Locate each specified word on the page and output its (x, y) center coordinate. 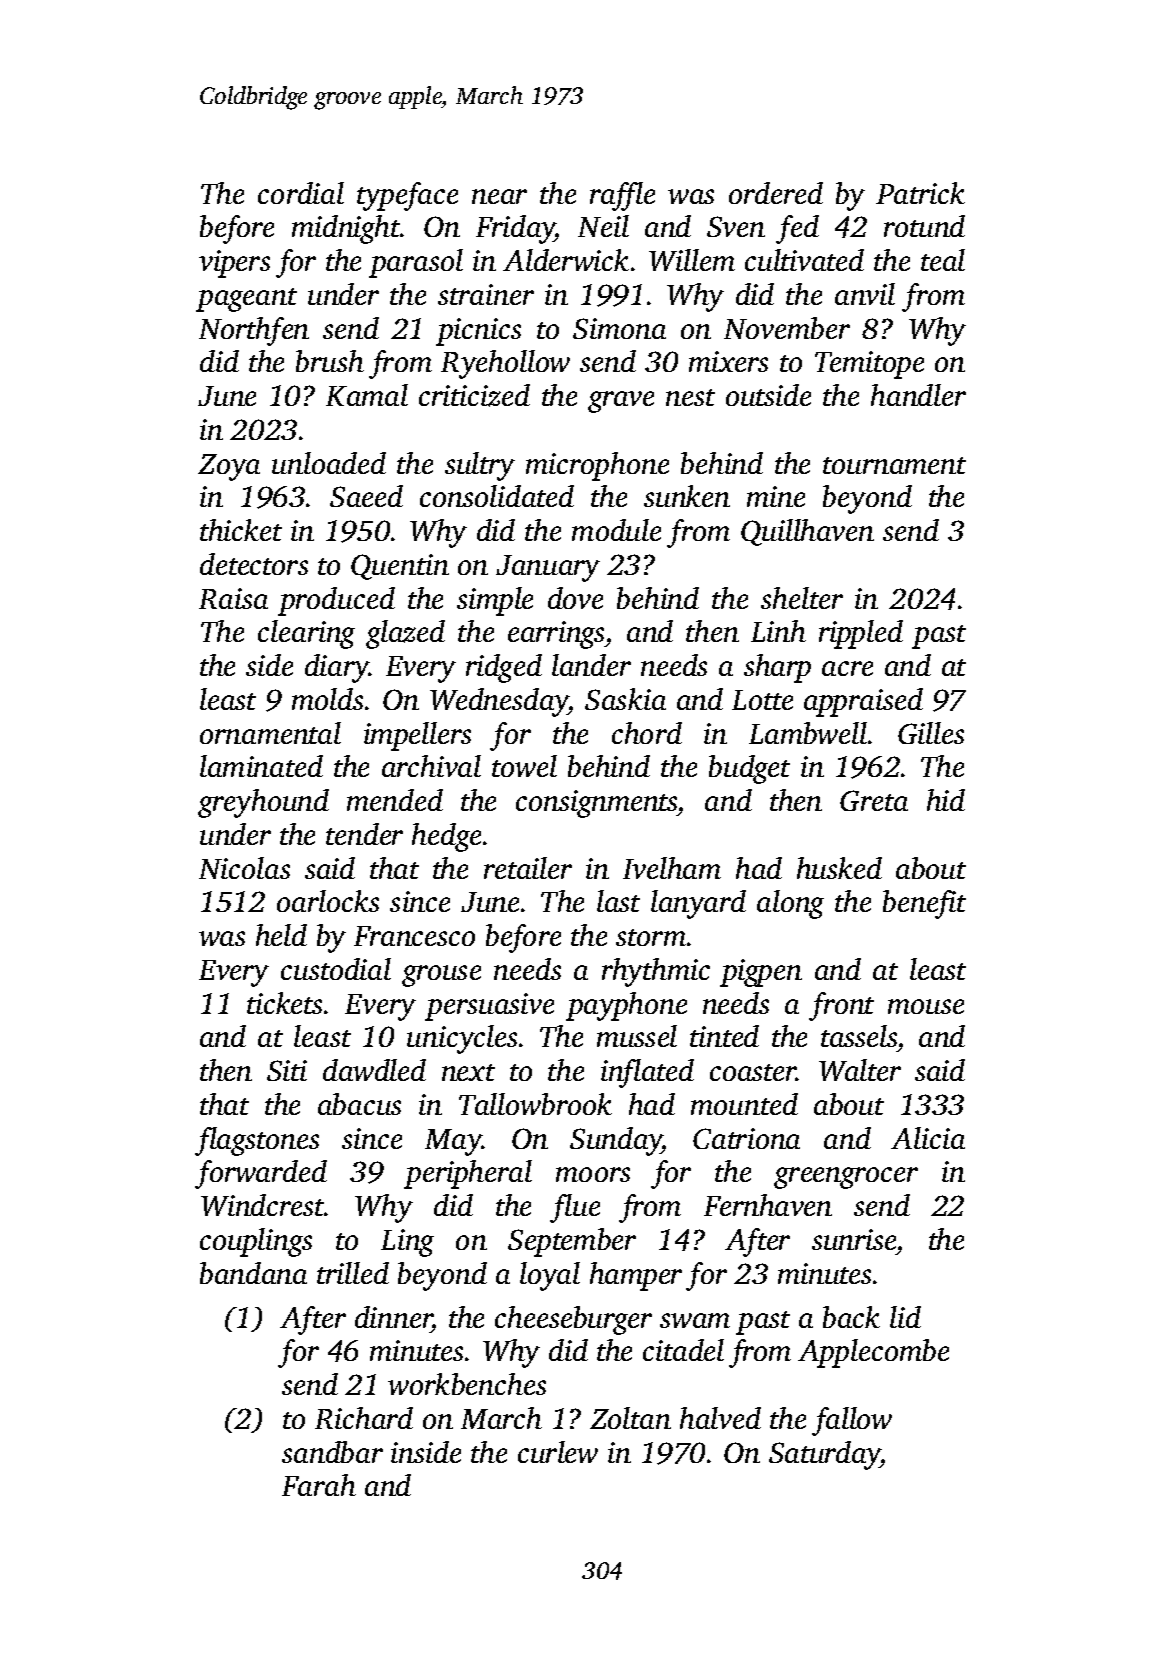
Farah (319, 1485)
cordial (301, 193)
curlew (558, 1452)
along (790, 904)
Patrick (920, 193)
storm (651, 937)
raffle (622, 196)
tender (364, 834)
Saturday (825, 1455)
